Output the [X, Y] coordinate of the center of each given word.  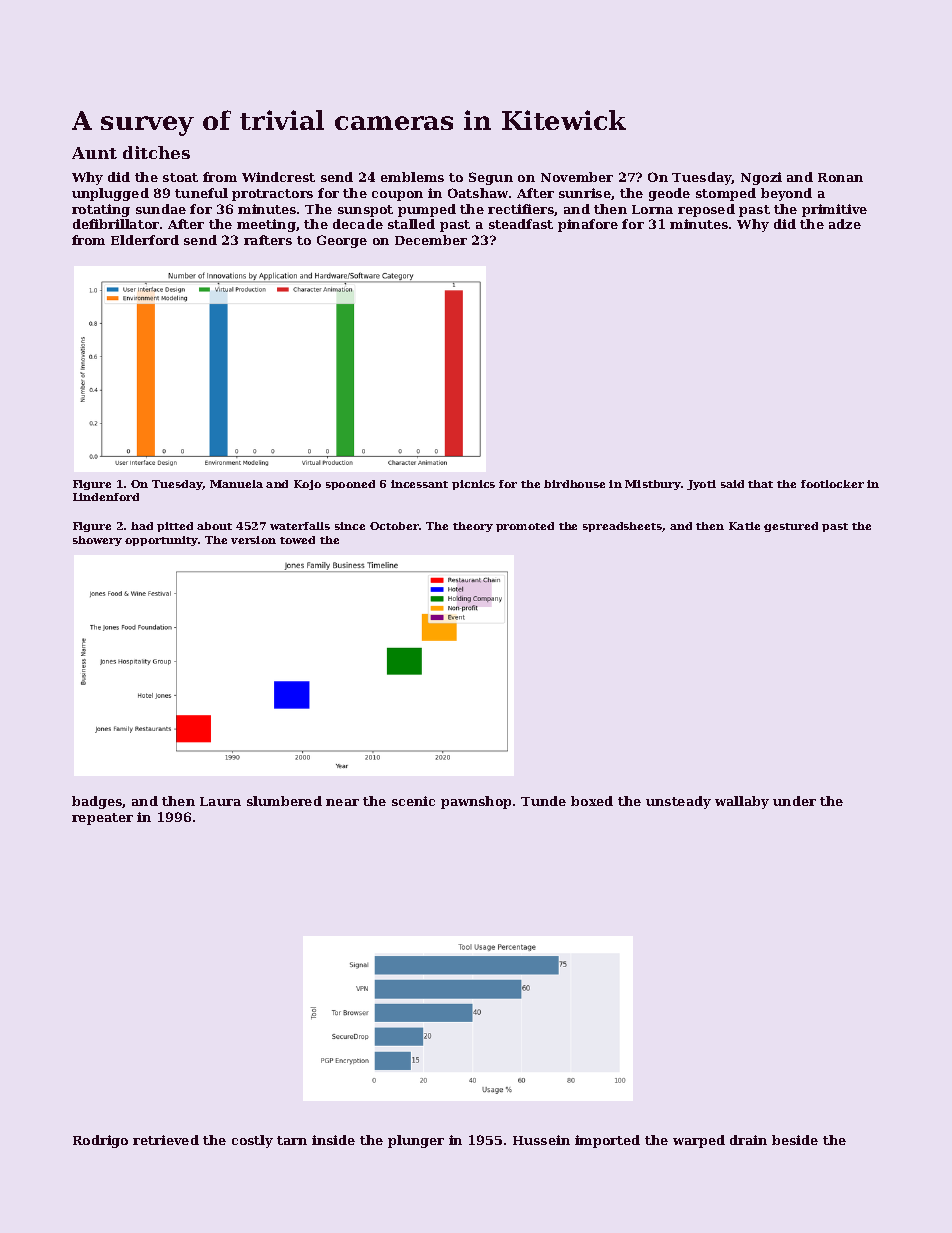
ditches [156, 152]
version [253, 540]
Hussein [541, 1140]
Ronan [840, 177]
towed [297, 540]
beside [795, 1140]
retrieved [166, 1140]
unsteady [678, 802]
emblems [412, 177]
